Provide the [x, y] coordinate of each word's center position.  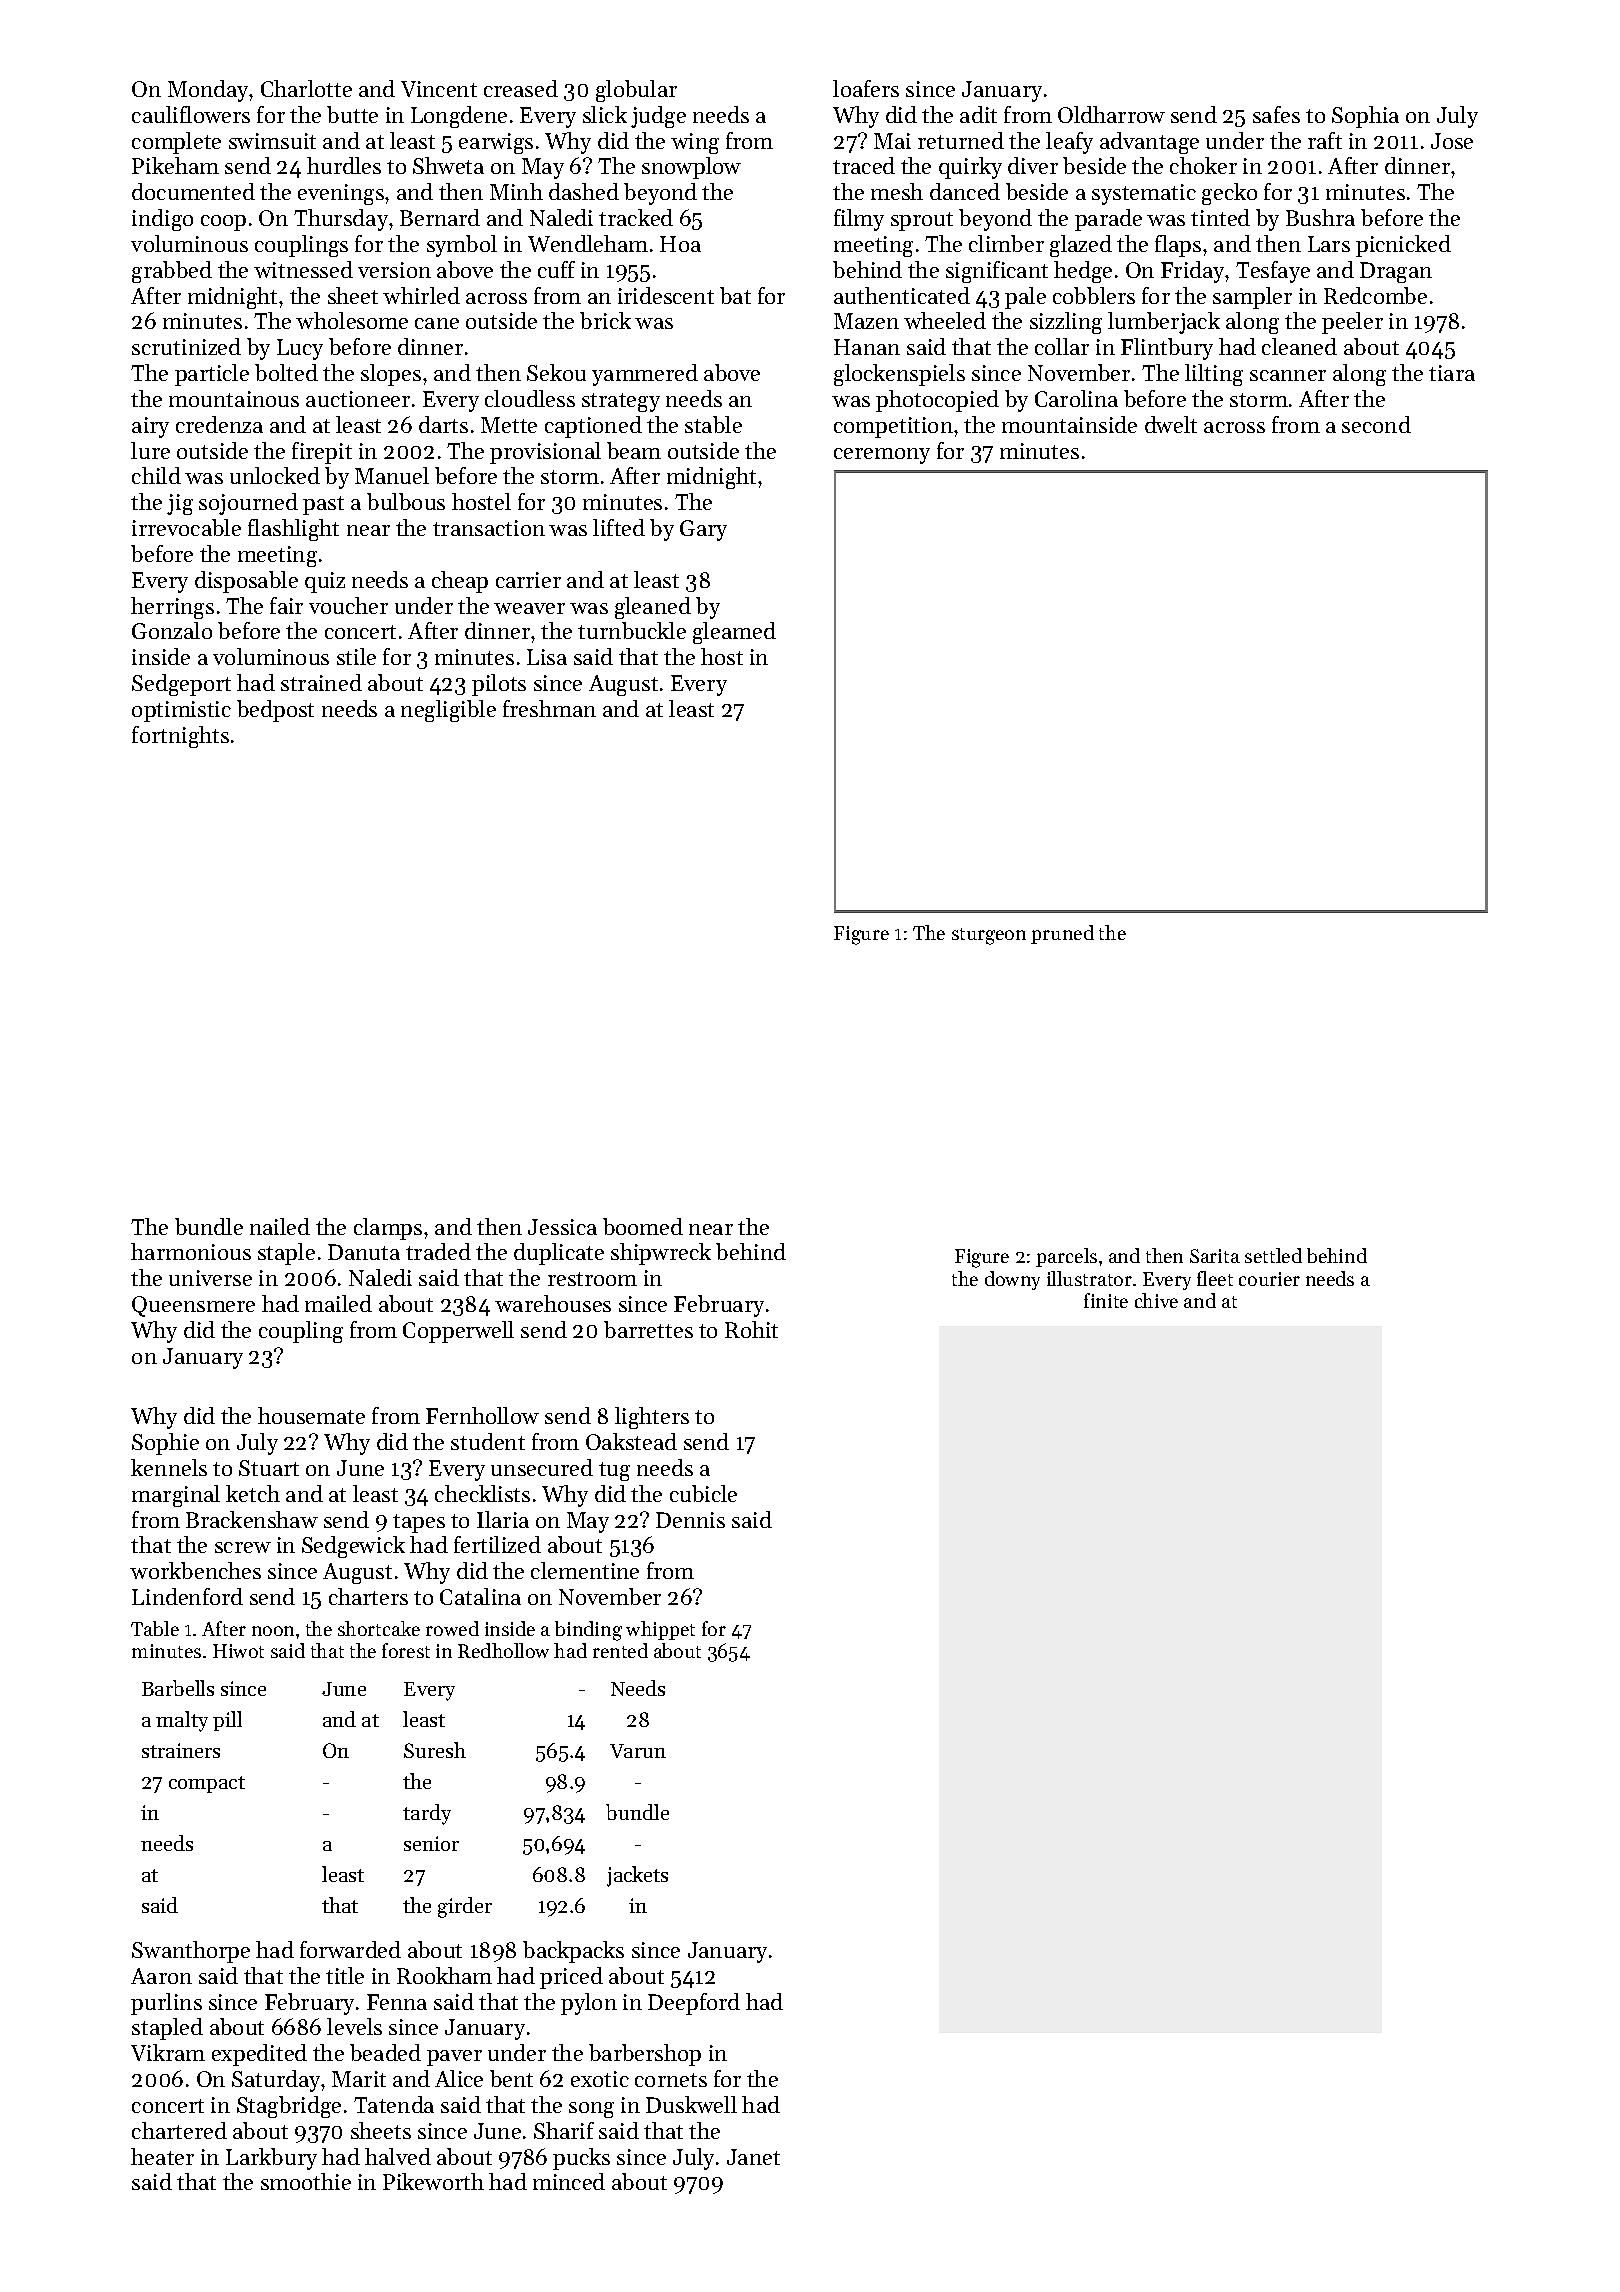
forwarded [350, 1949]
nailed [280, 1226]
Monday [209, 91]
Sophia [1365, 117]
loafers [866, 88]
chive [1156, 1300]
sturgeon [989, 936]
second [1376, 424]
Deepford [694, 2004]
